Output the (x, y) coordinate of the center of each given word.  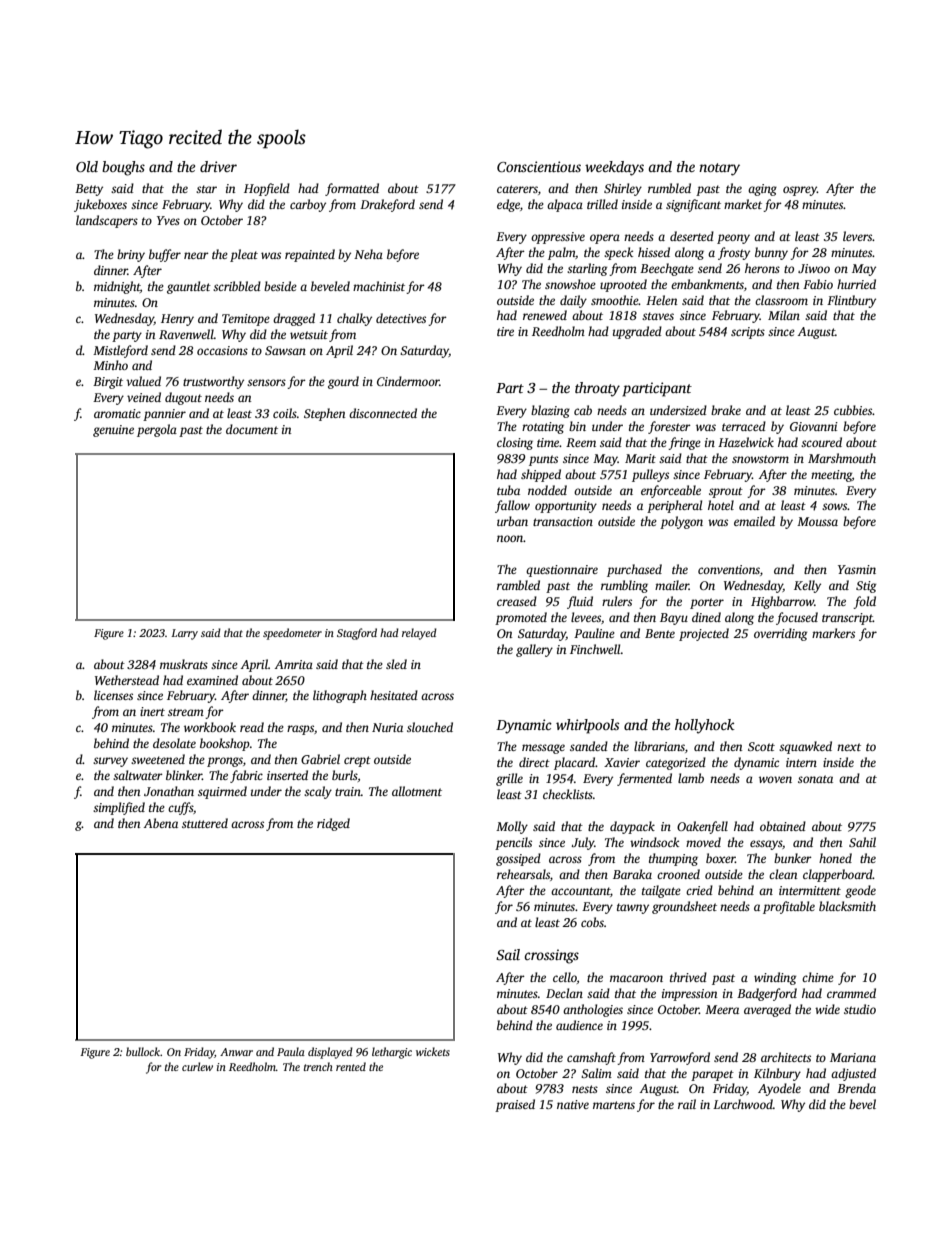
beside (280, 286)
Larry (184, 634)
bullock (143, 1051)
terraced (744, 426)
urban (512, 521)
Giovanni (814, 426)
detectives (401, 318)
